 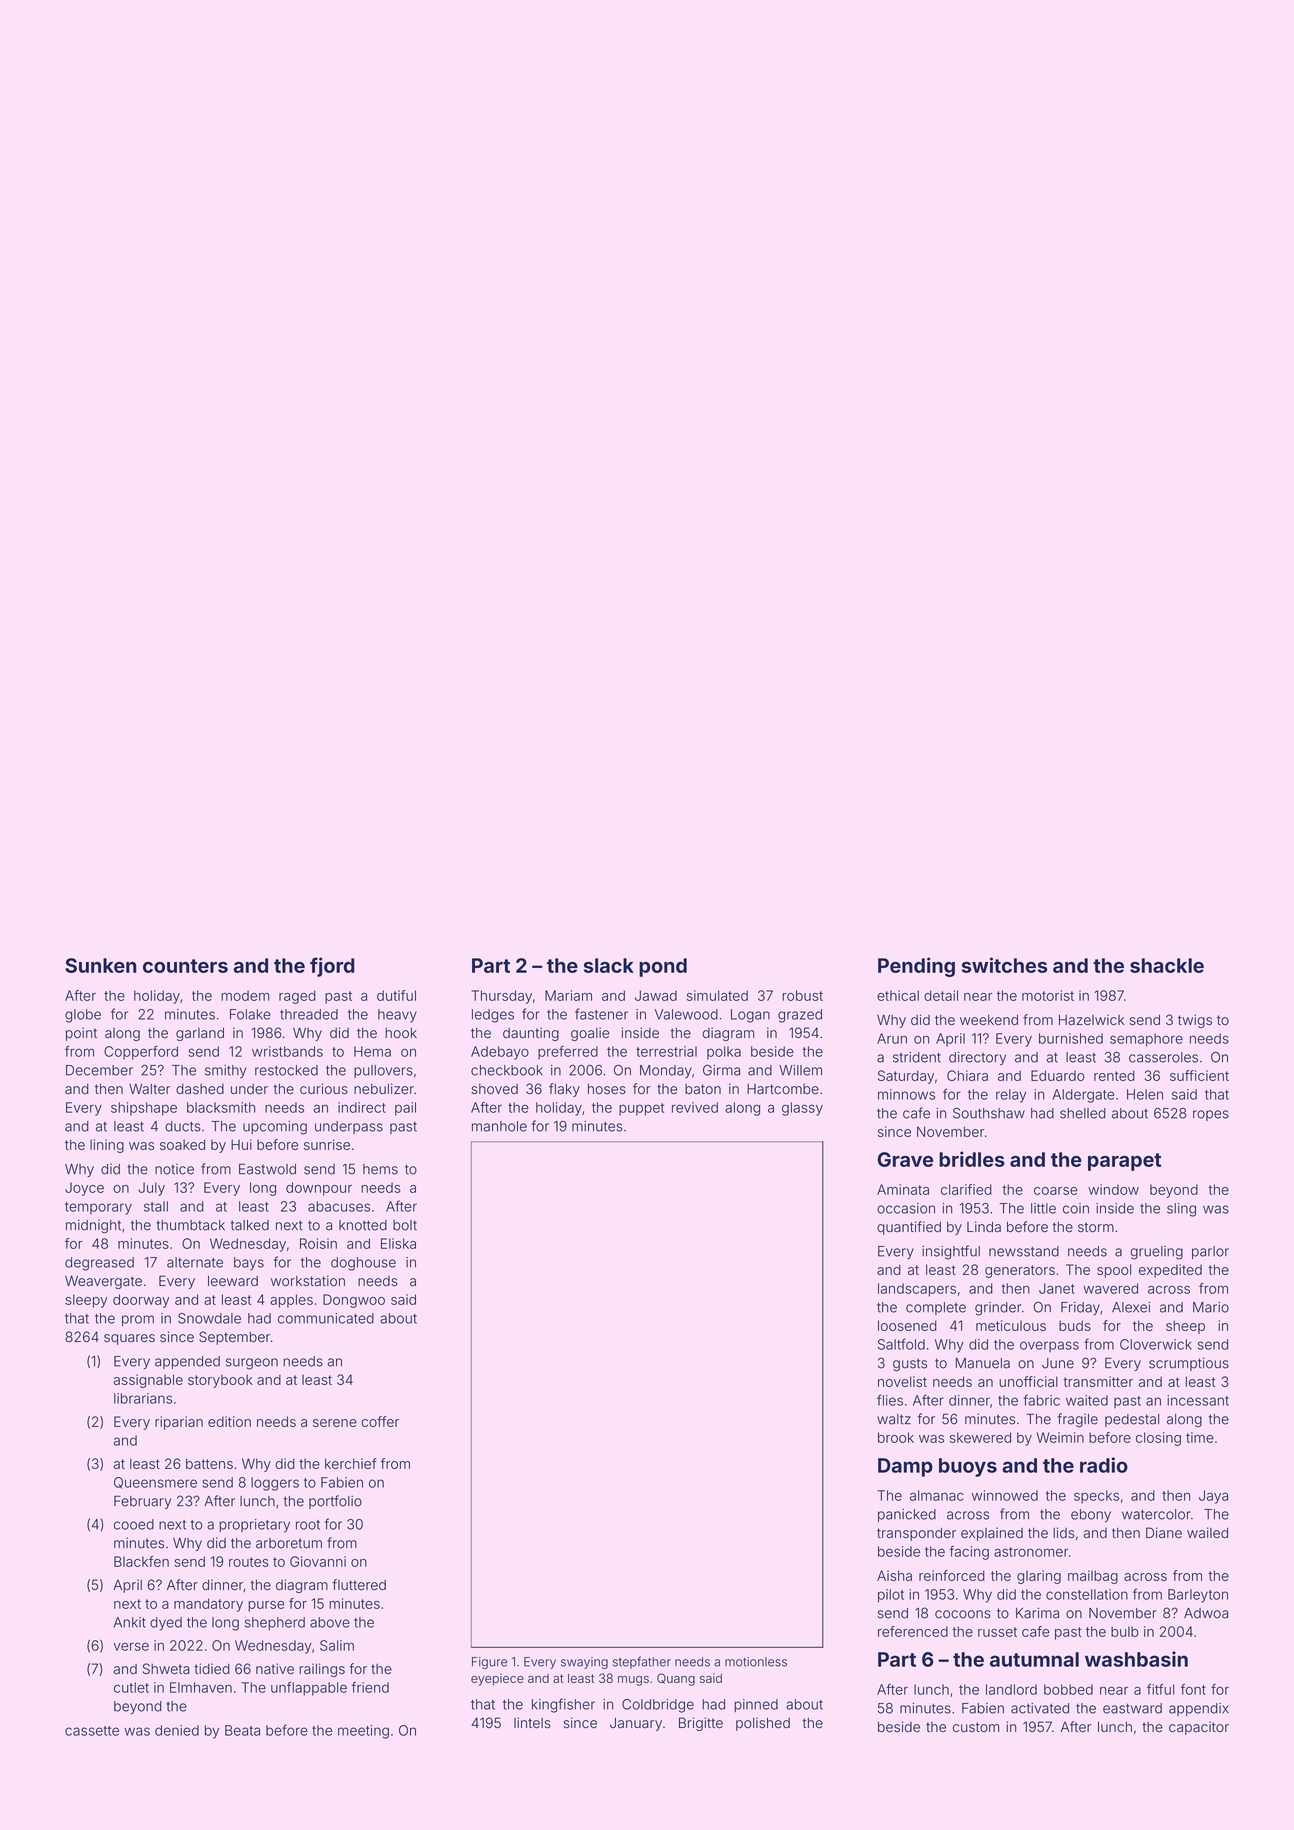 What do you see at coordinates (1011, 1325) in the screenshot?
I see `meticulous` at bounding box center [1011, 1325].
